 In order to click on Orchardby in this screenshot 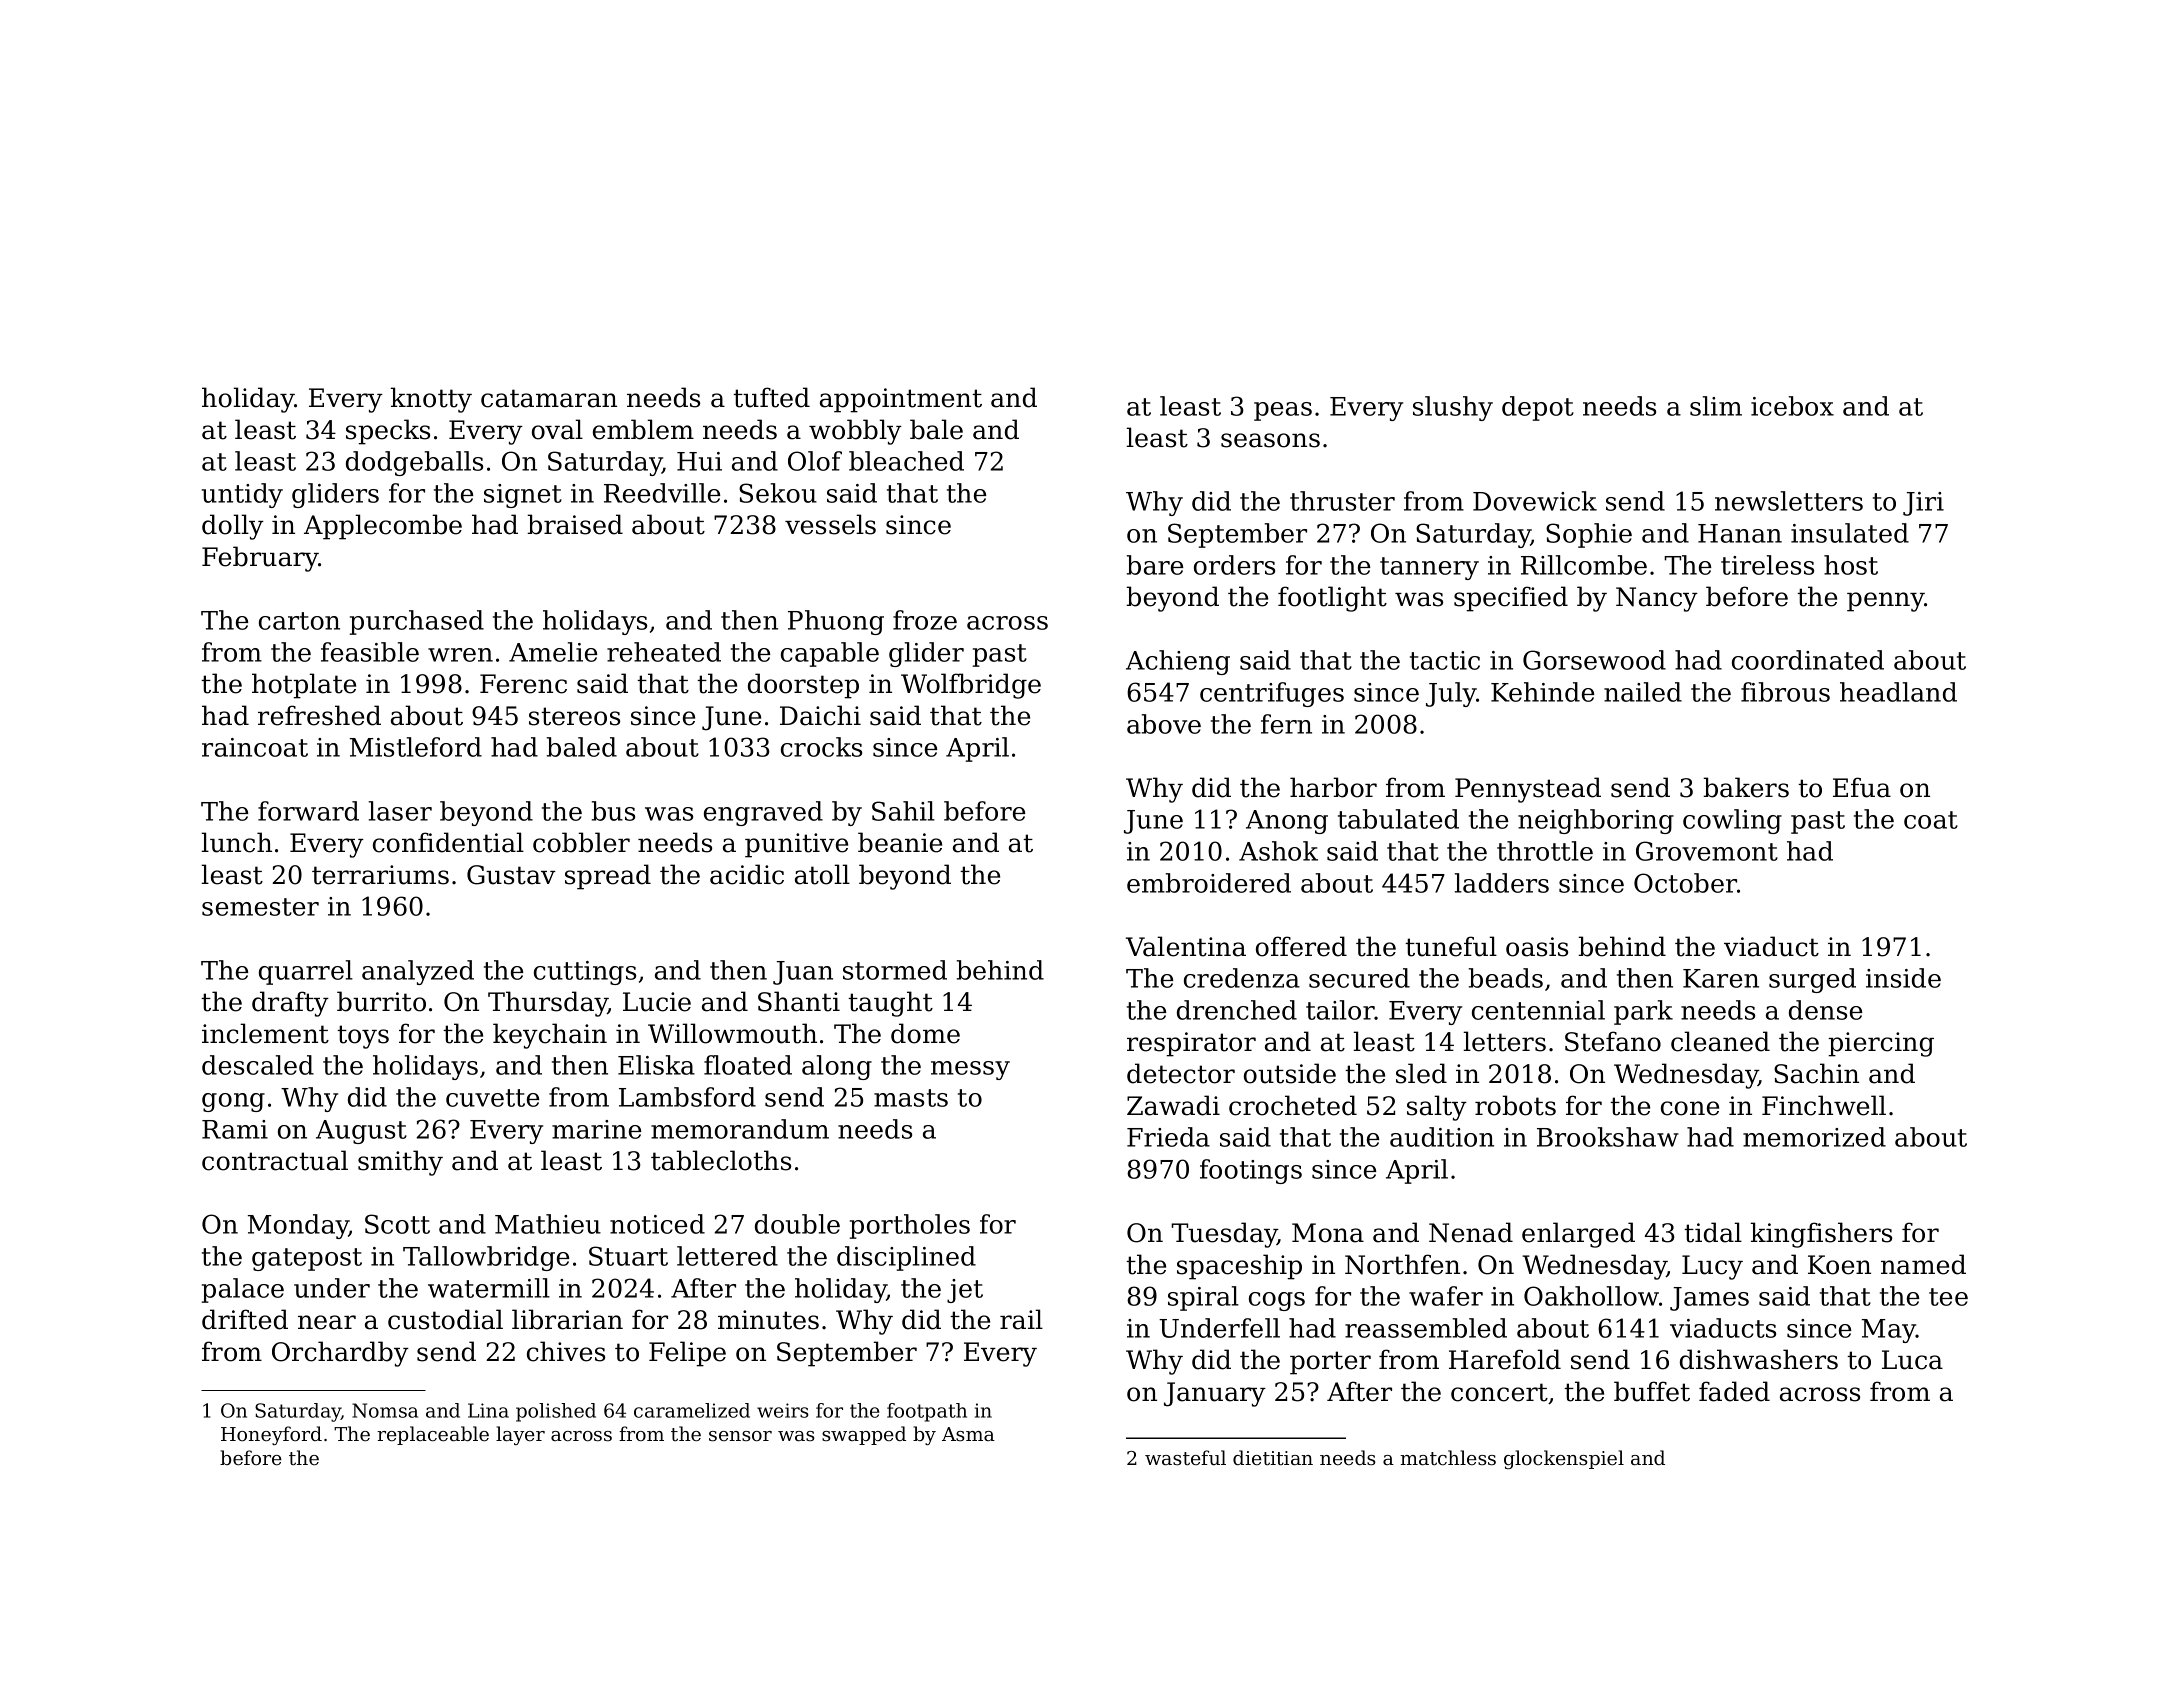, I will do `click(340, 1354)`.
